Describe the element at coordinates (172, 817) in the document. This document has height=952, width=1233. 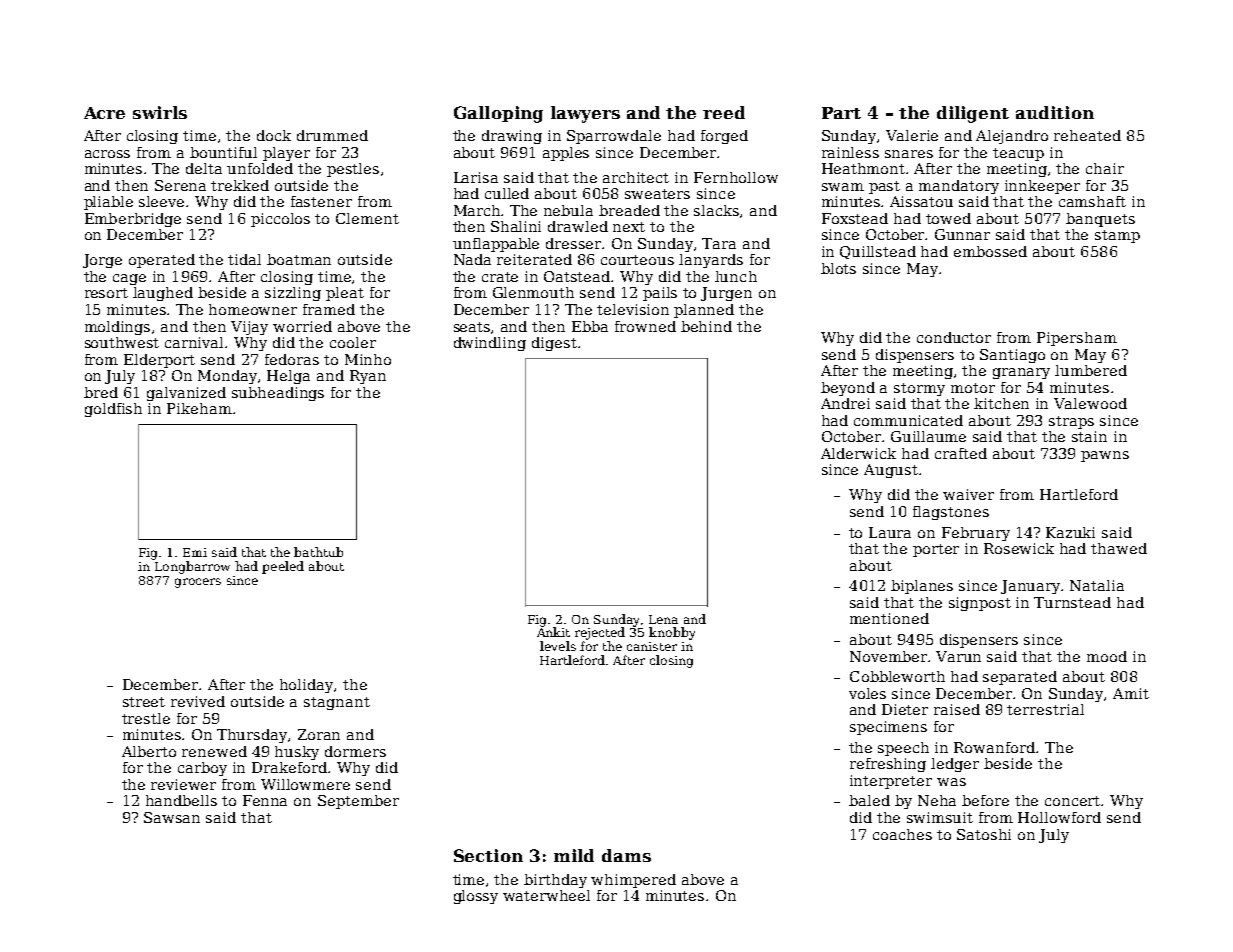
I see `Sawsan` at that location.
